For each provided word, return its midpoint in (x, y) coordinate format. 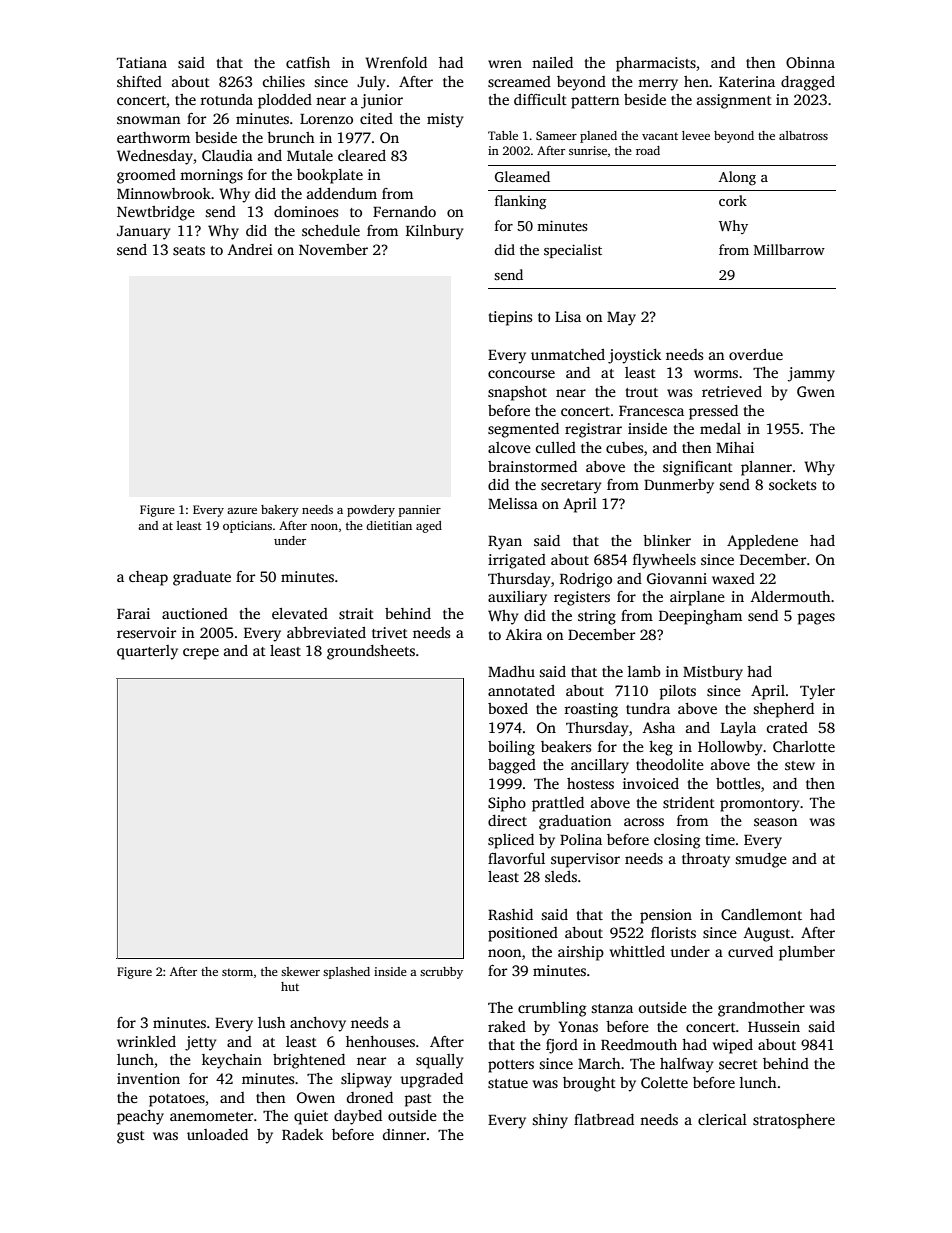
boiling (511, 748)
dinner (404, 1134)
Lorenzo (326, 119)
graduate (202, 578)
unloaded (217, 1134)
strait (356, 613)
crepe (201, 654)
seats (189, 250)
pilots (677, 692)
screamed (519, 81)
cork (733, 200)
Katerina (747, 81)
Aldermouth (791, 596)
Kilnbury (434, 232)
